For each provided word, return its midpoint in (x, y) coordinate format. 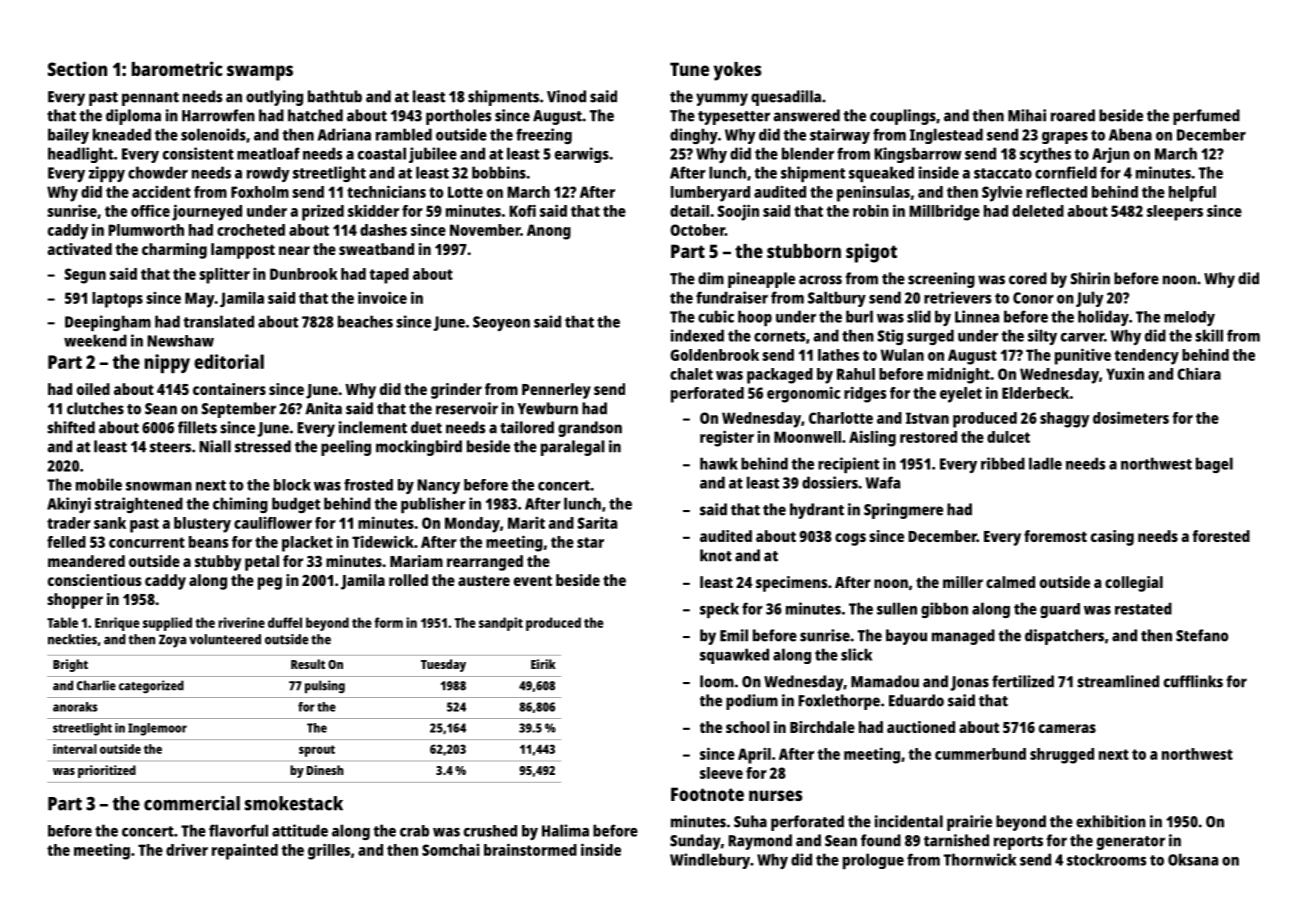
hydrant (817, 511)
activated (79, 249)
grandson (590, 429)
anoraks (75, 707)
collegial (1134, 584)
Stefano (1202, 635)
